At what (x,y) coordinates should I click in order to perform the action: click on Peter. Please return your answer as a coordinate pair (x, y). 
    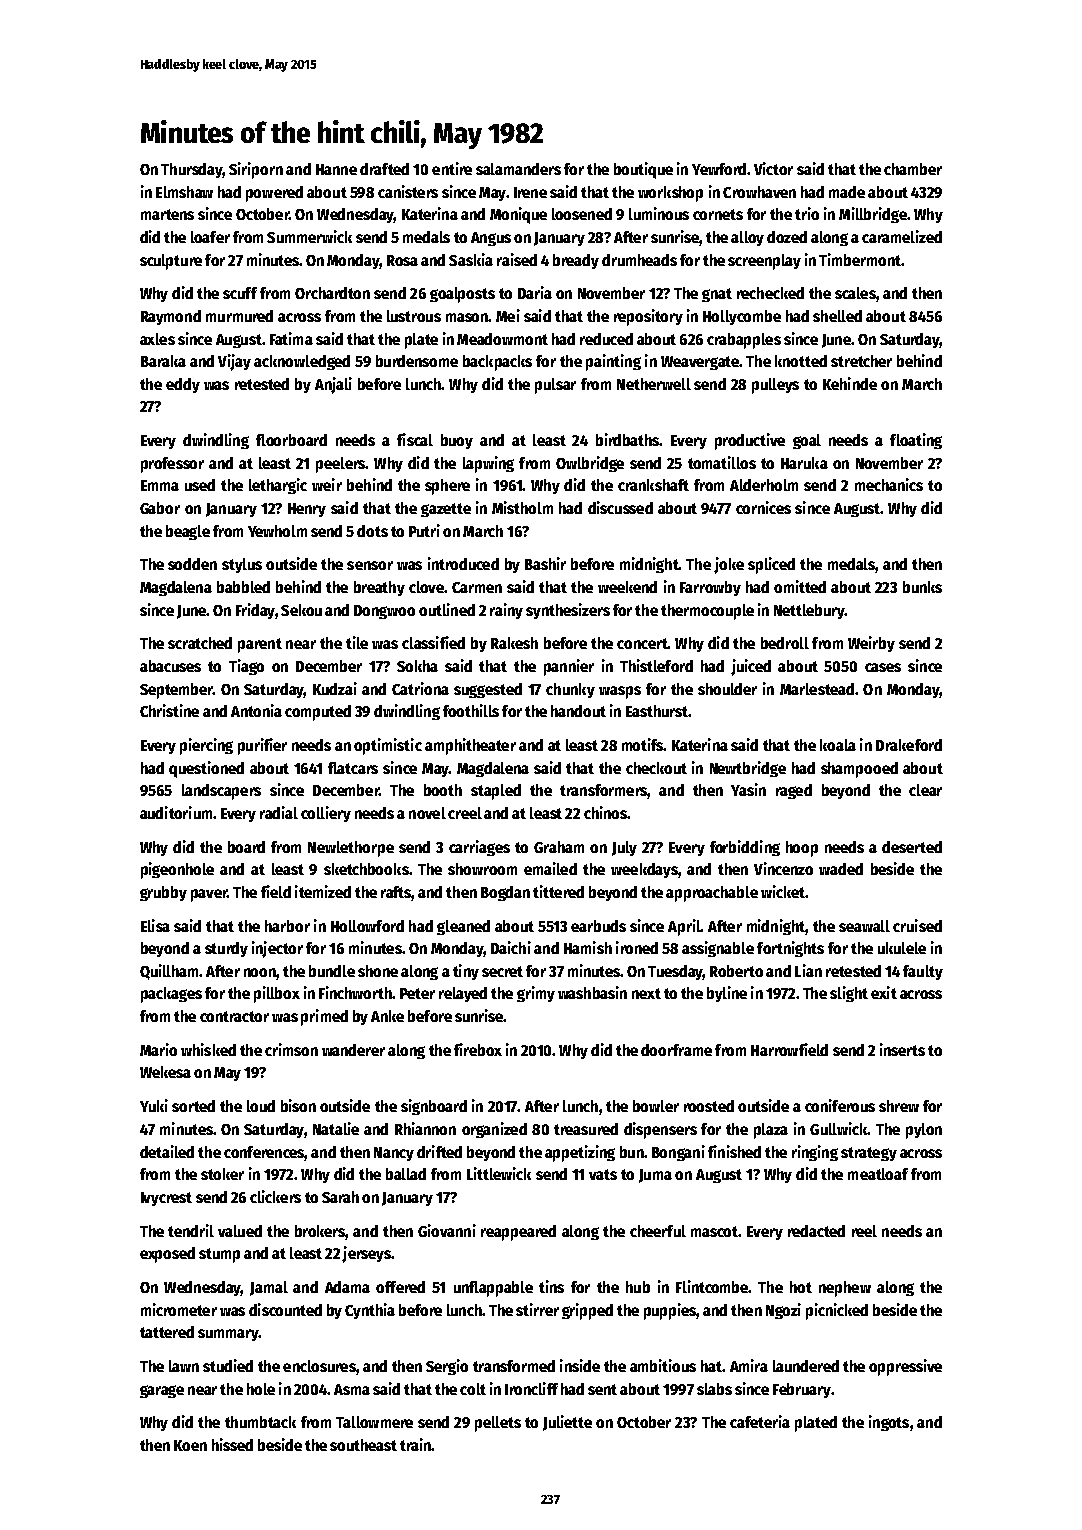
    Looking at the image, I should click on (417, 993).
